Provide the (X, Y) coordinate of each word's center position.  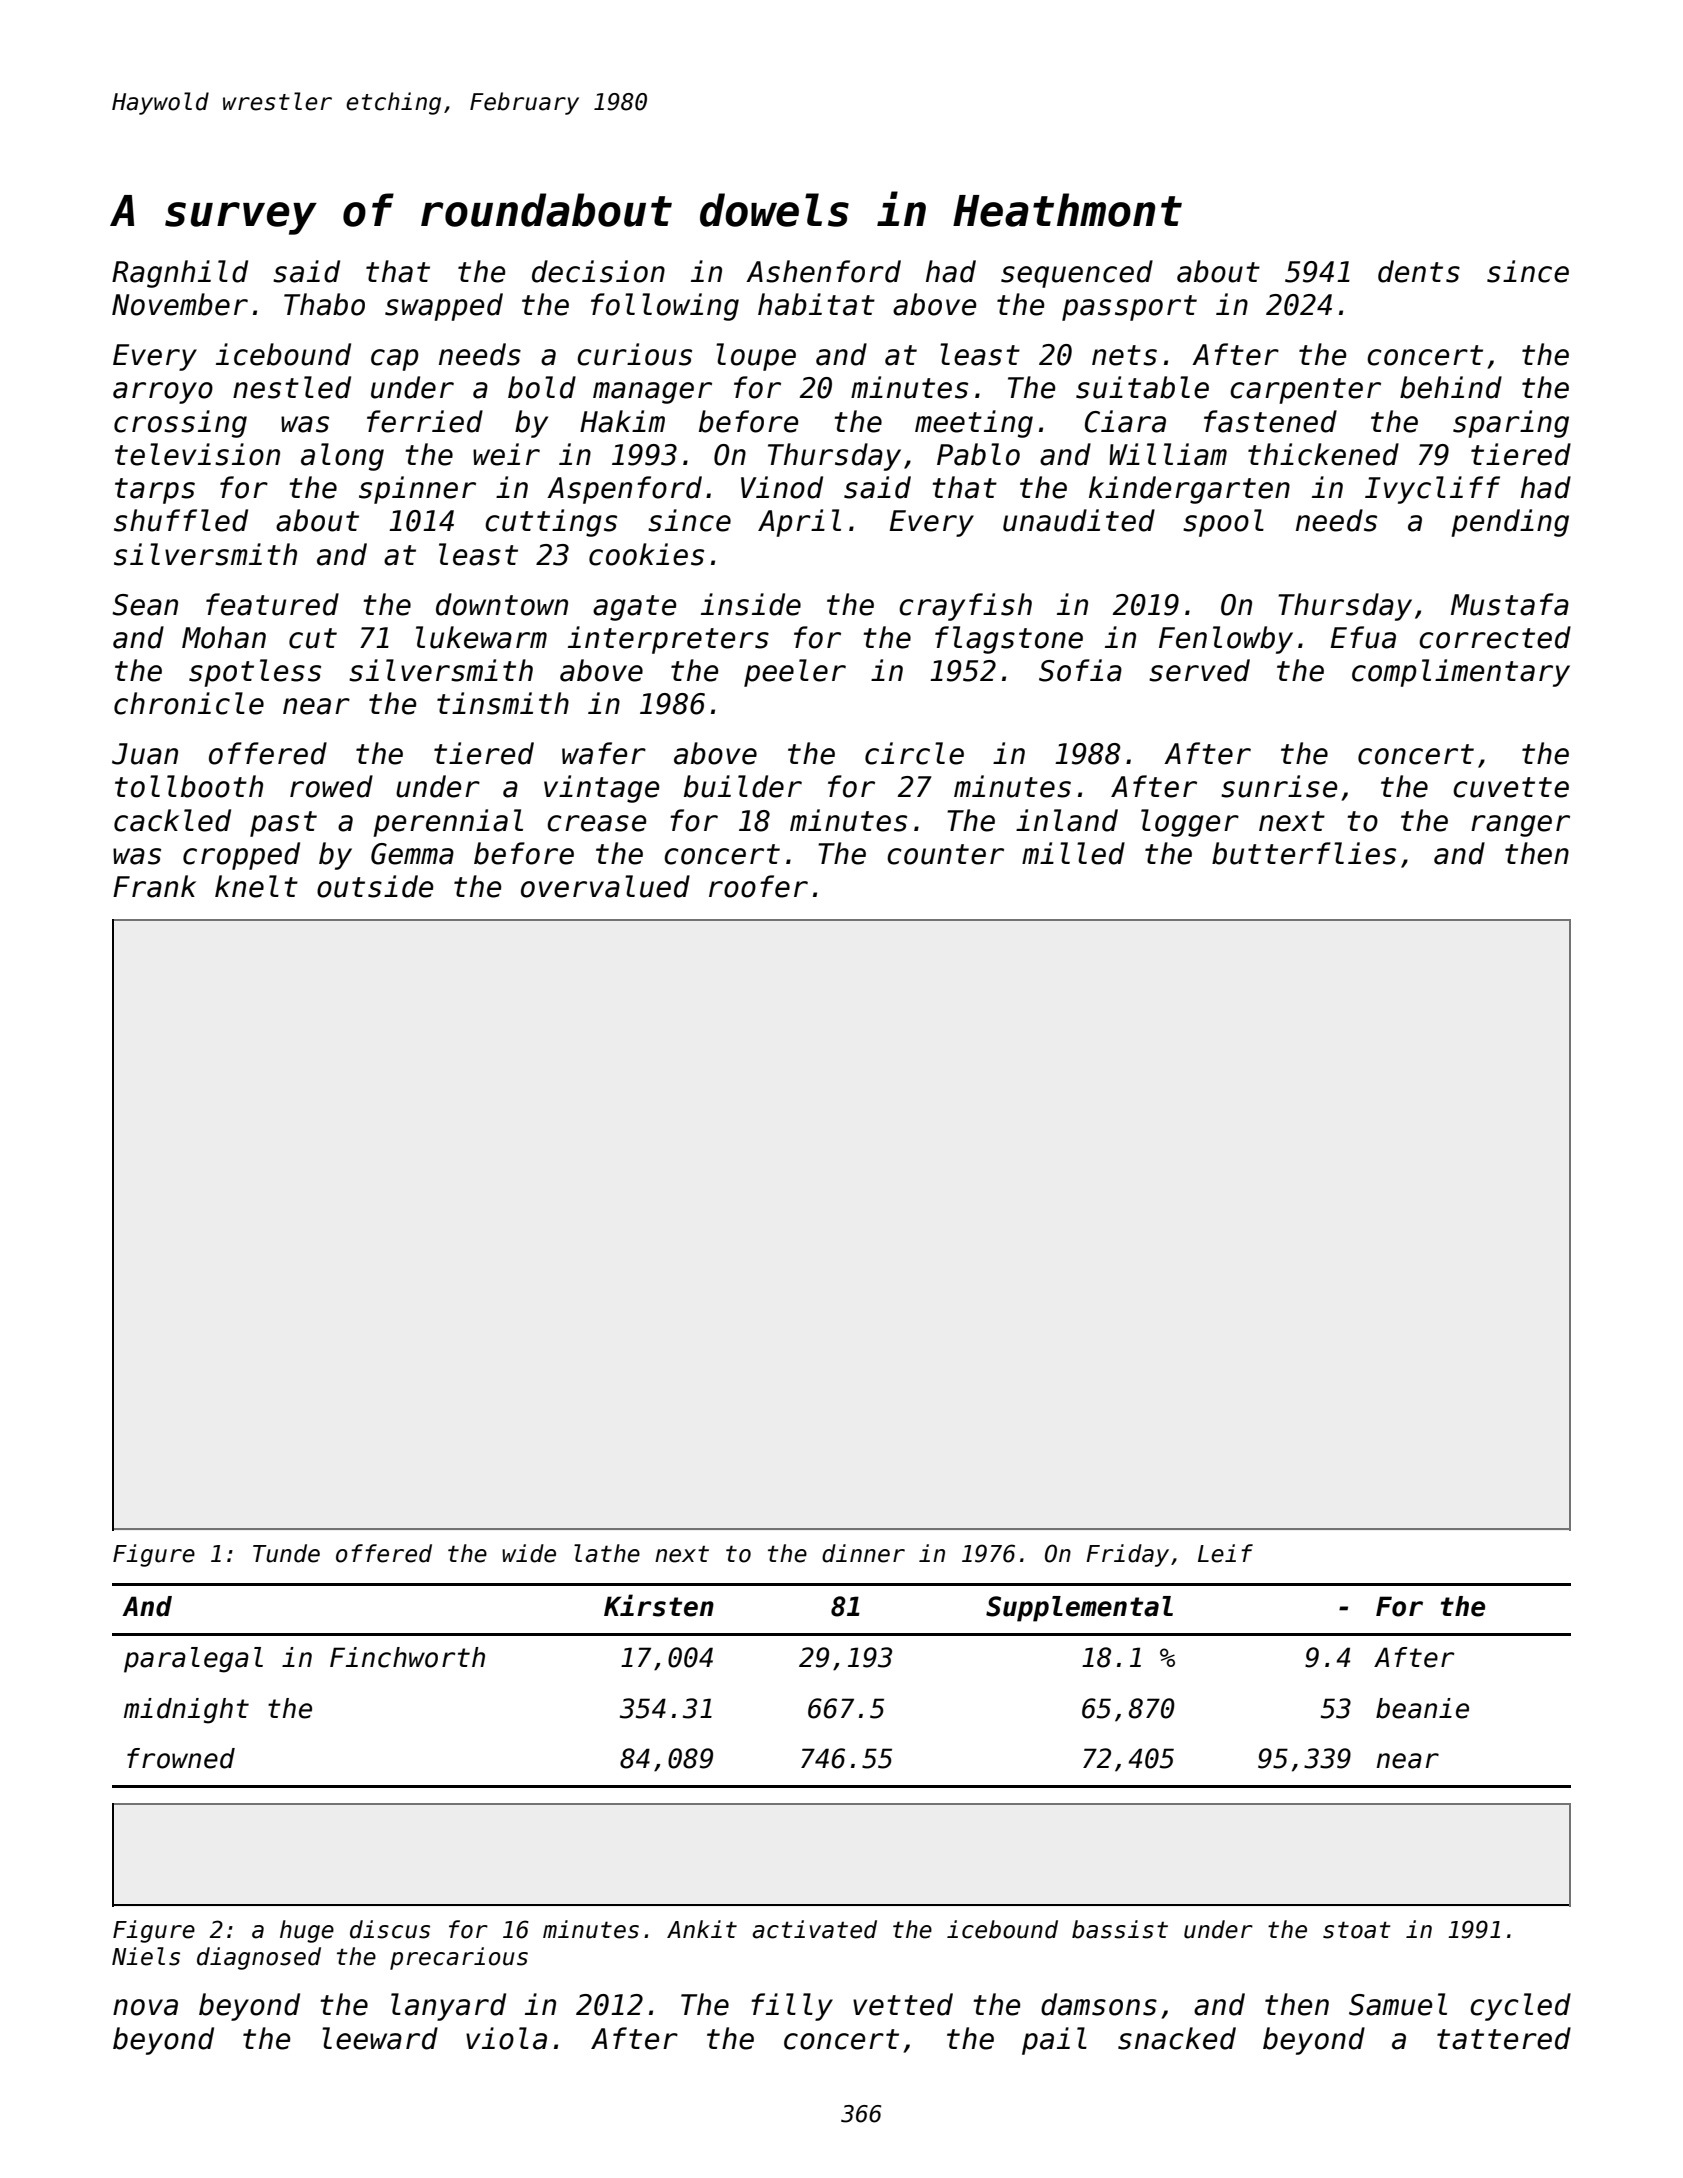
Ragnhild (180, 274)
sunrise (1279, 786)
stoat (1356, 1930)
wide (529, 1553)
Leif (1225, 1553)
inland (1067, 820)
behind (1451, 387)
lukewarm (481, 637)
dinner (863, 1553)
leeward (380, 2038)
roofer (758, 886)
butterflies (1304, 853)
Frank (154, 886)
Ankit (702, 1929)
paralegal (193, 1660)
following (665, 307)
